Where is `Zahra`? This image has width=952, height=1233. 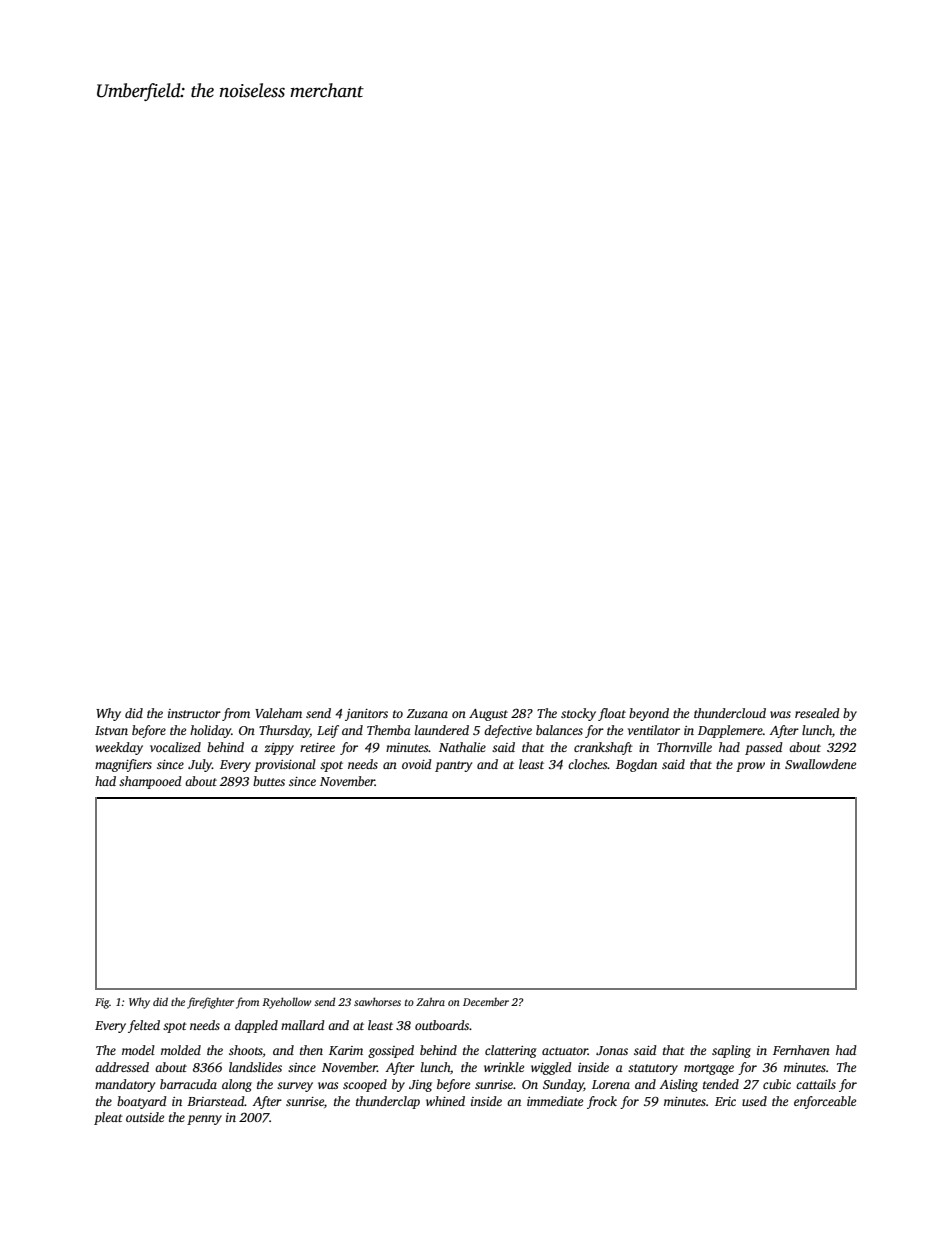 Zahra is located at coordinates (430, 1001).
